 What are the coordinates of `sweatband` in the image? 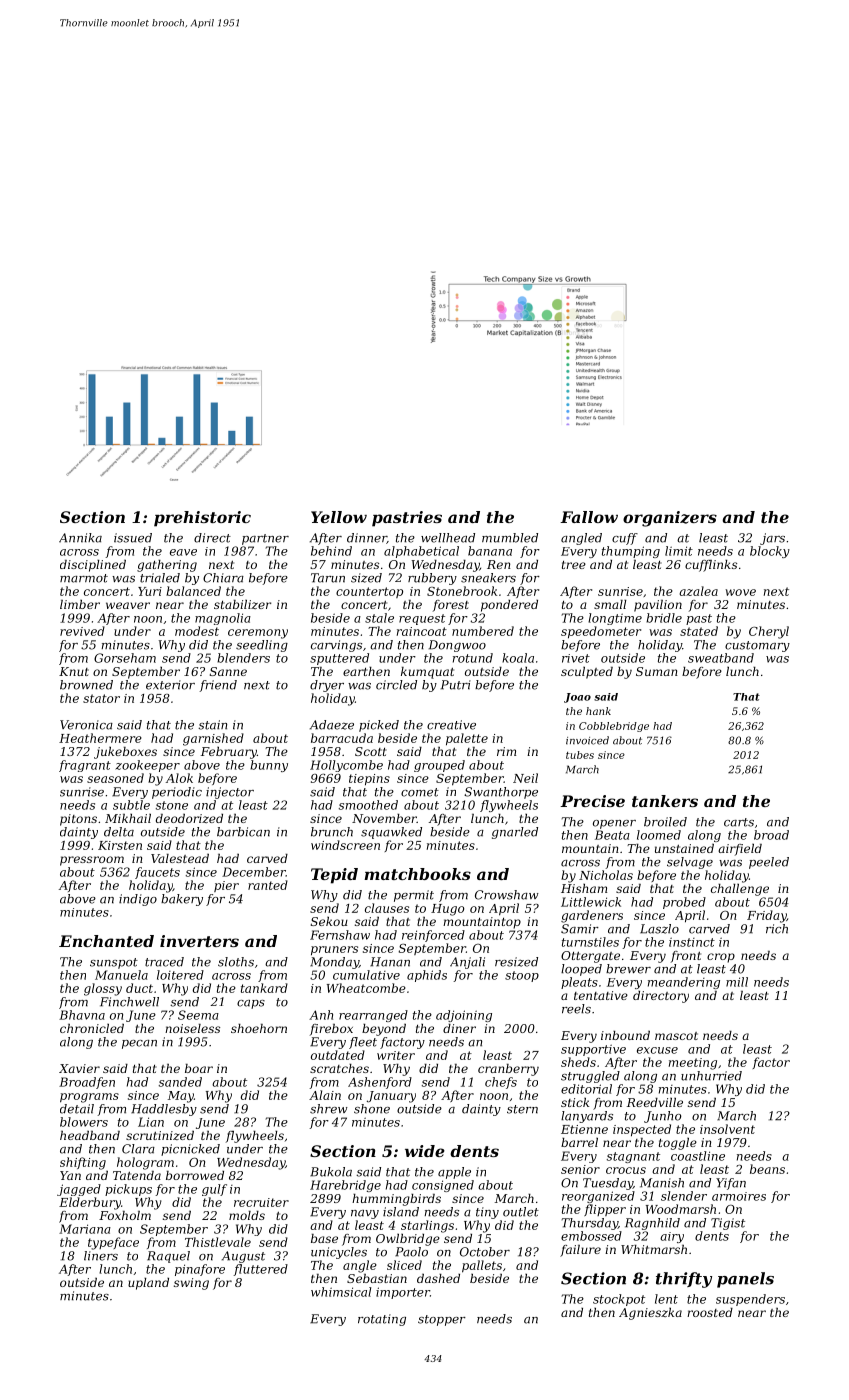 It's located at (721, 658).
